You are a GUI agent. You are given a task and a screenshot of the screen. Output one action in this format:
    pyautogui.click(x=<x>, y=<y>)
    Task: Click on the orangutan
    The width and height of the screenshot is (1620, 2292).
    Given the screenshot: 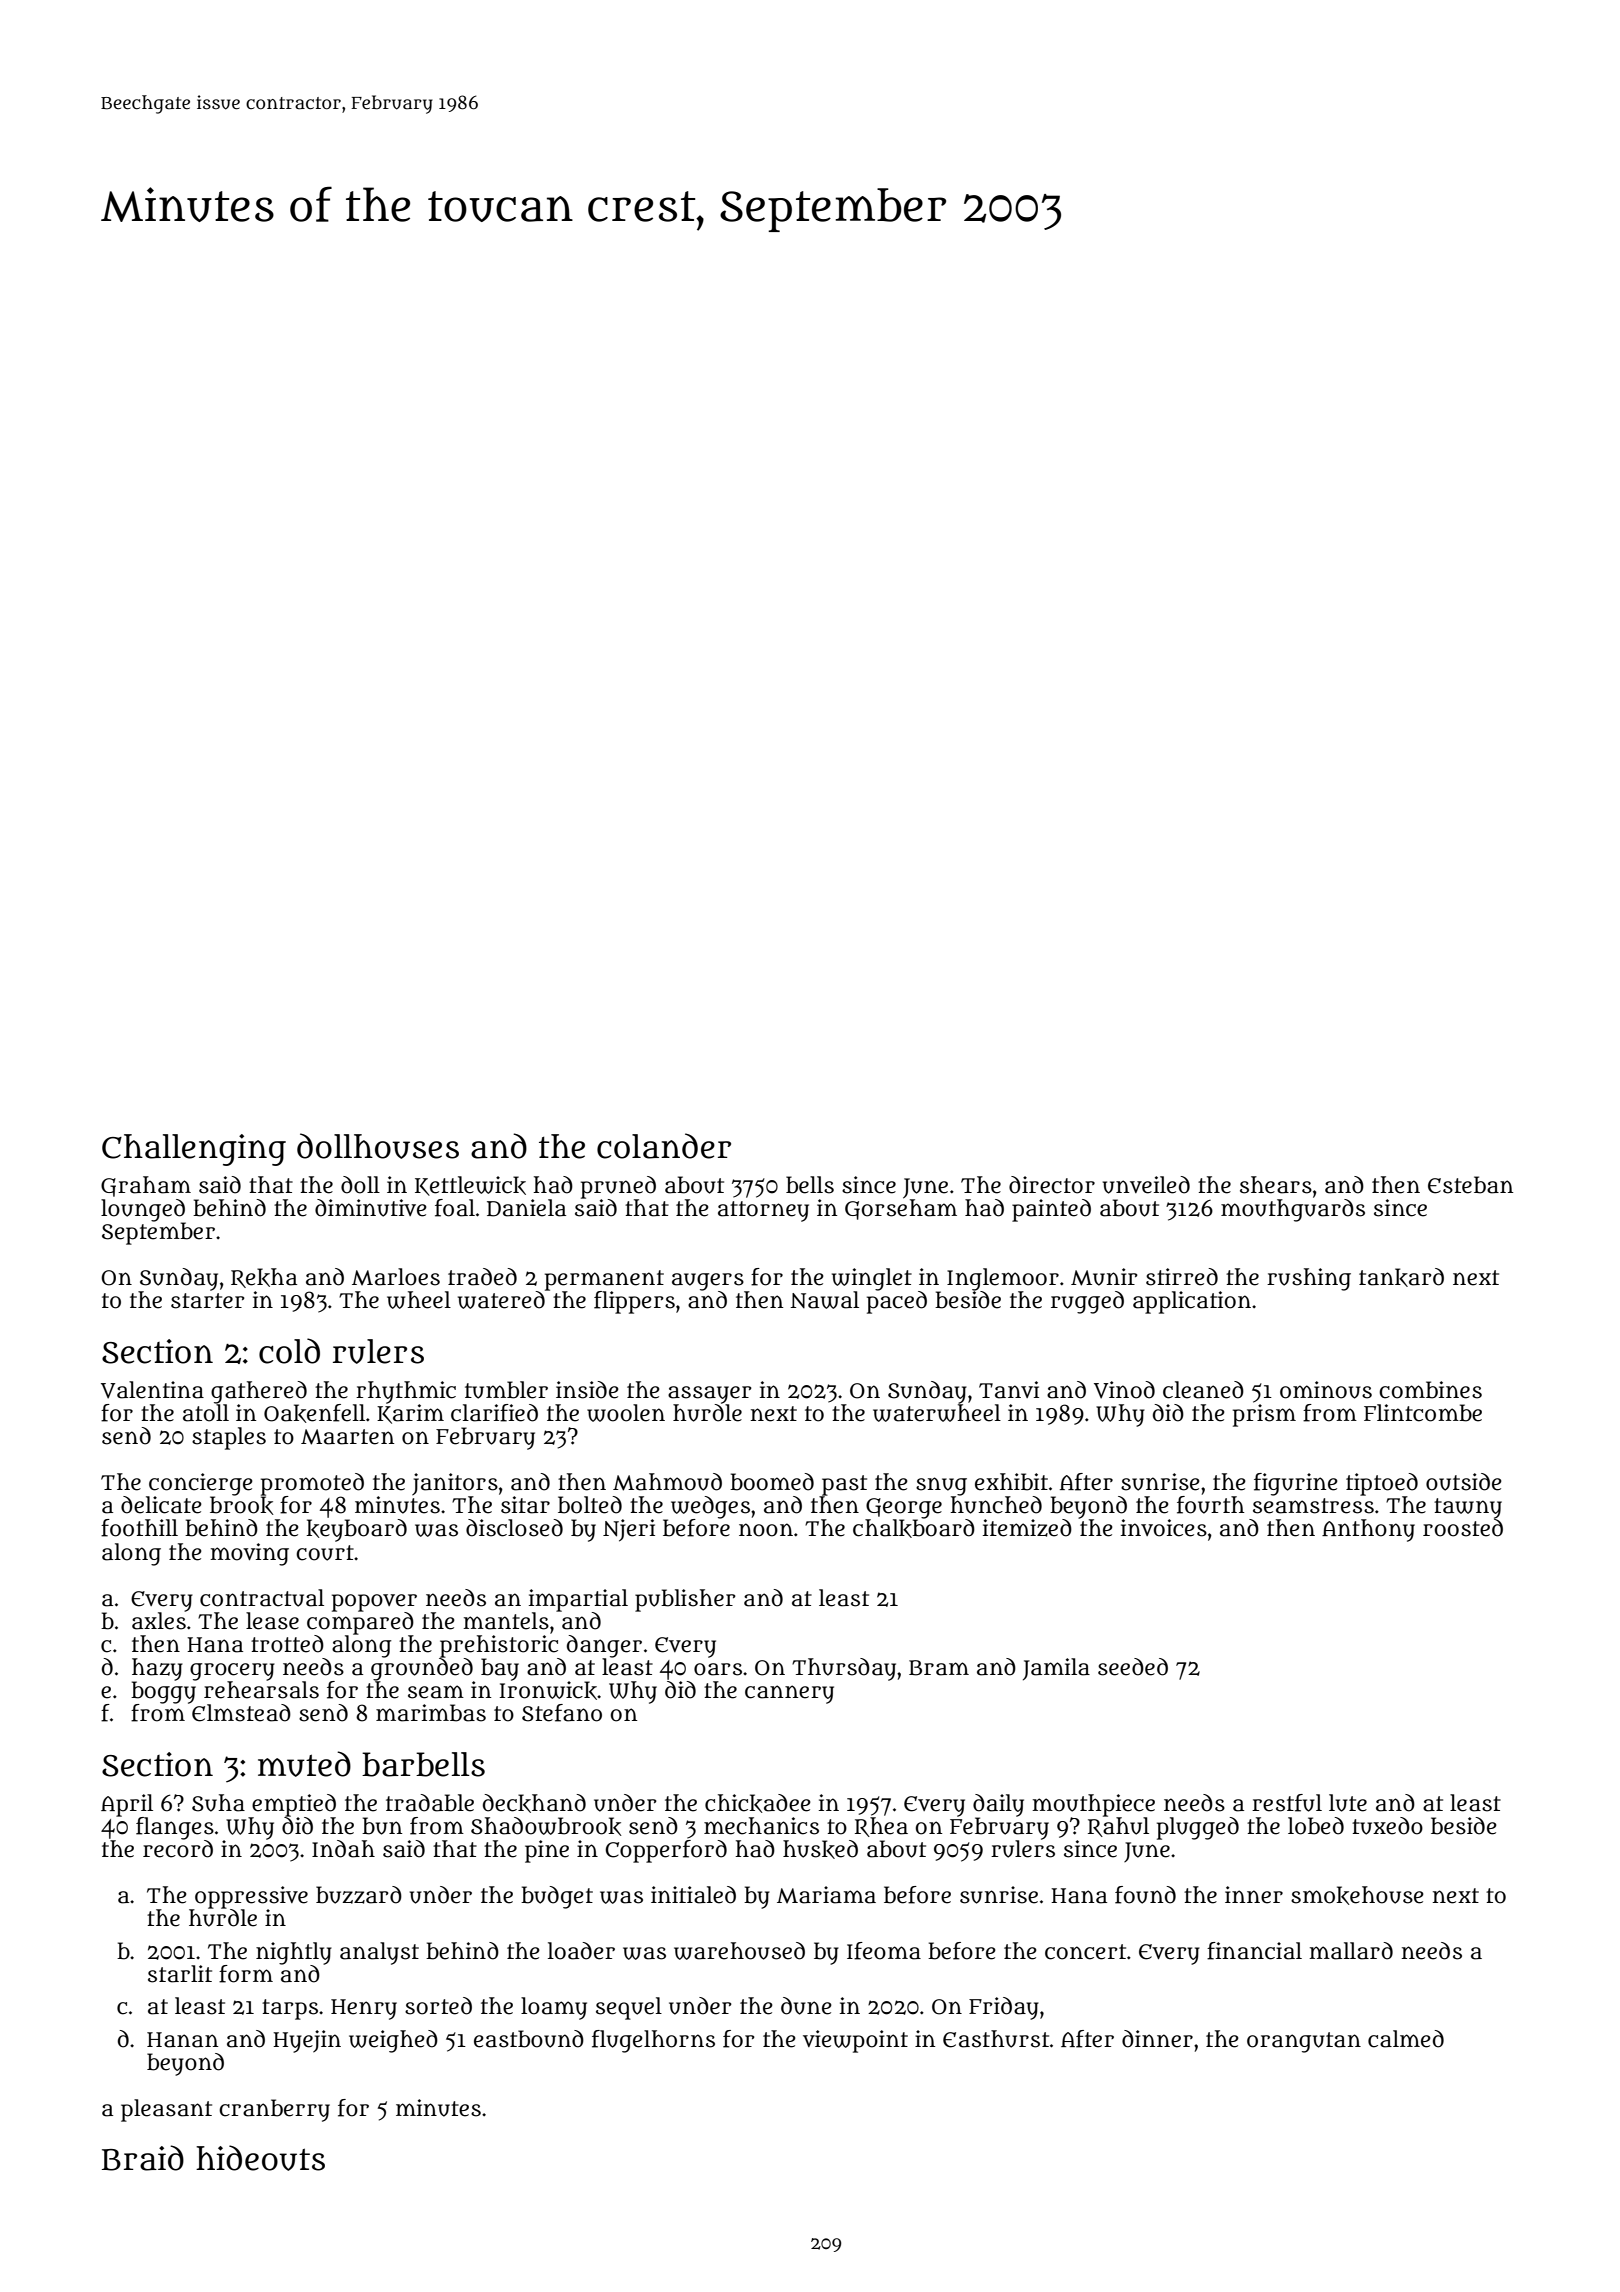 What is the action you would take?
    pyautogui.click(x=1304, y=2042)
